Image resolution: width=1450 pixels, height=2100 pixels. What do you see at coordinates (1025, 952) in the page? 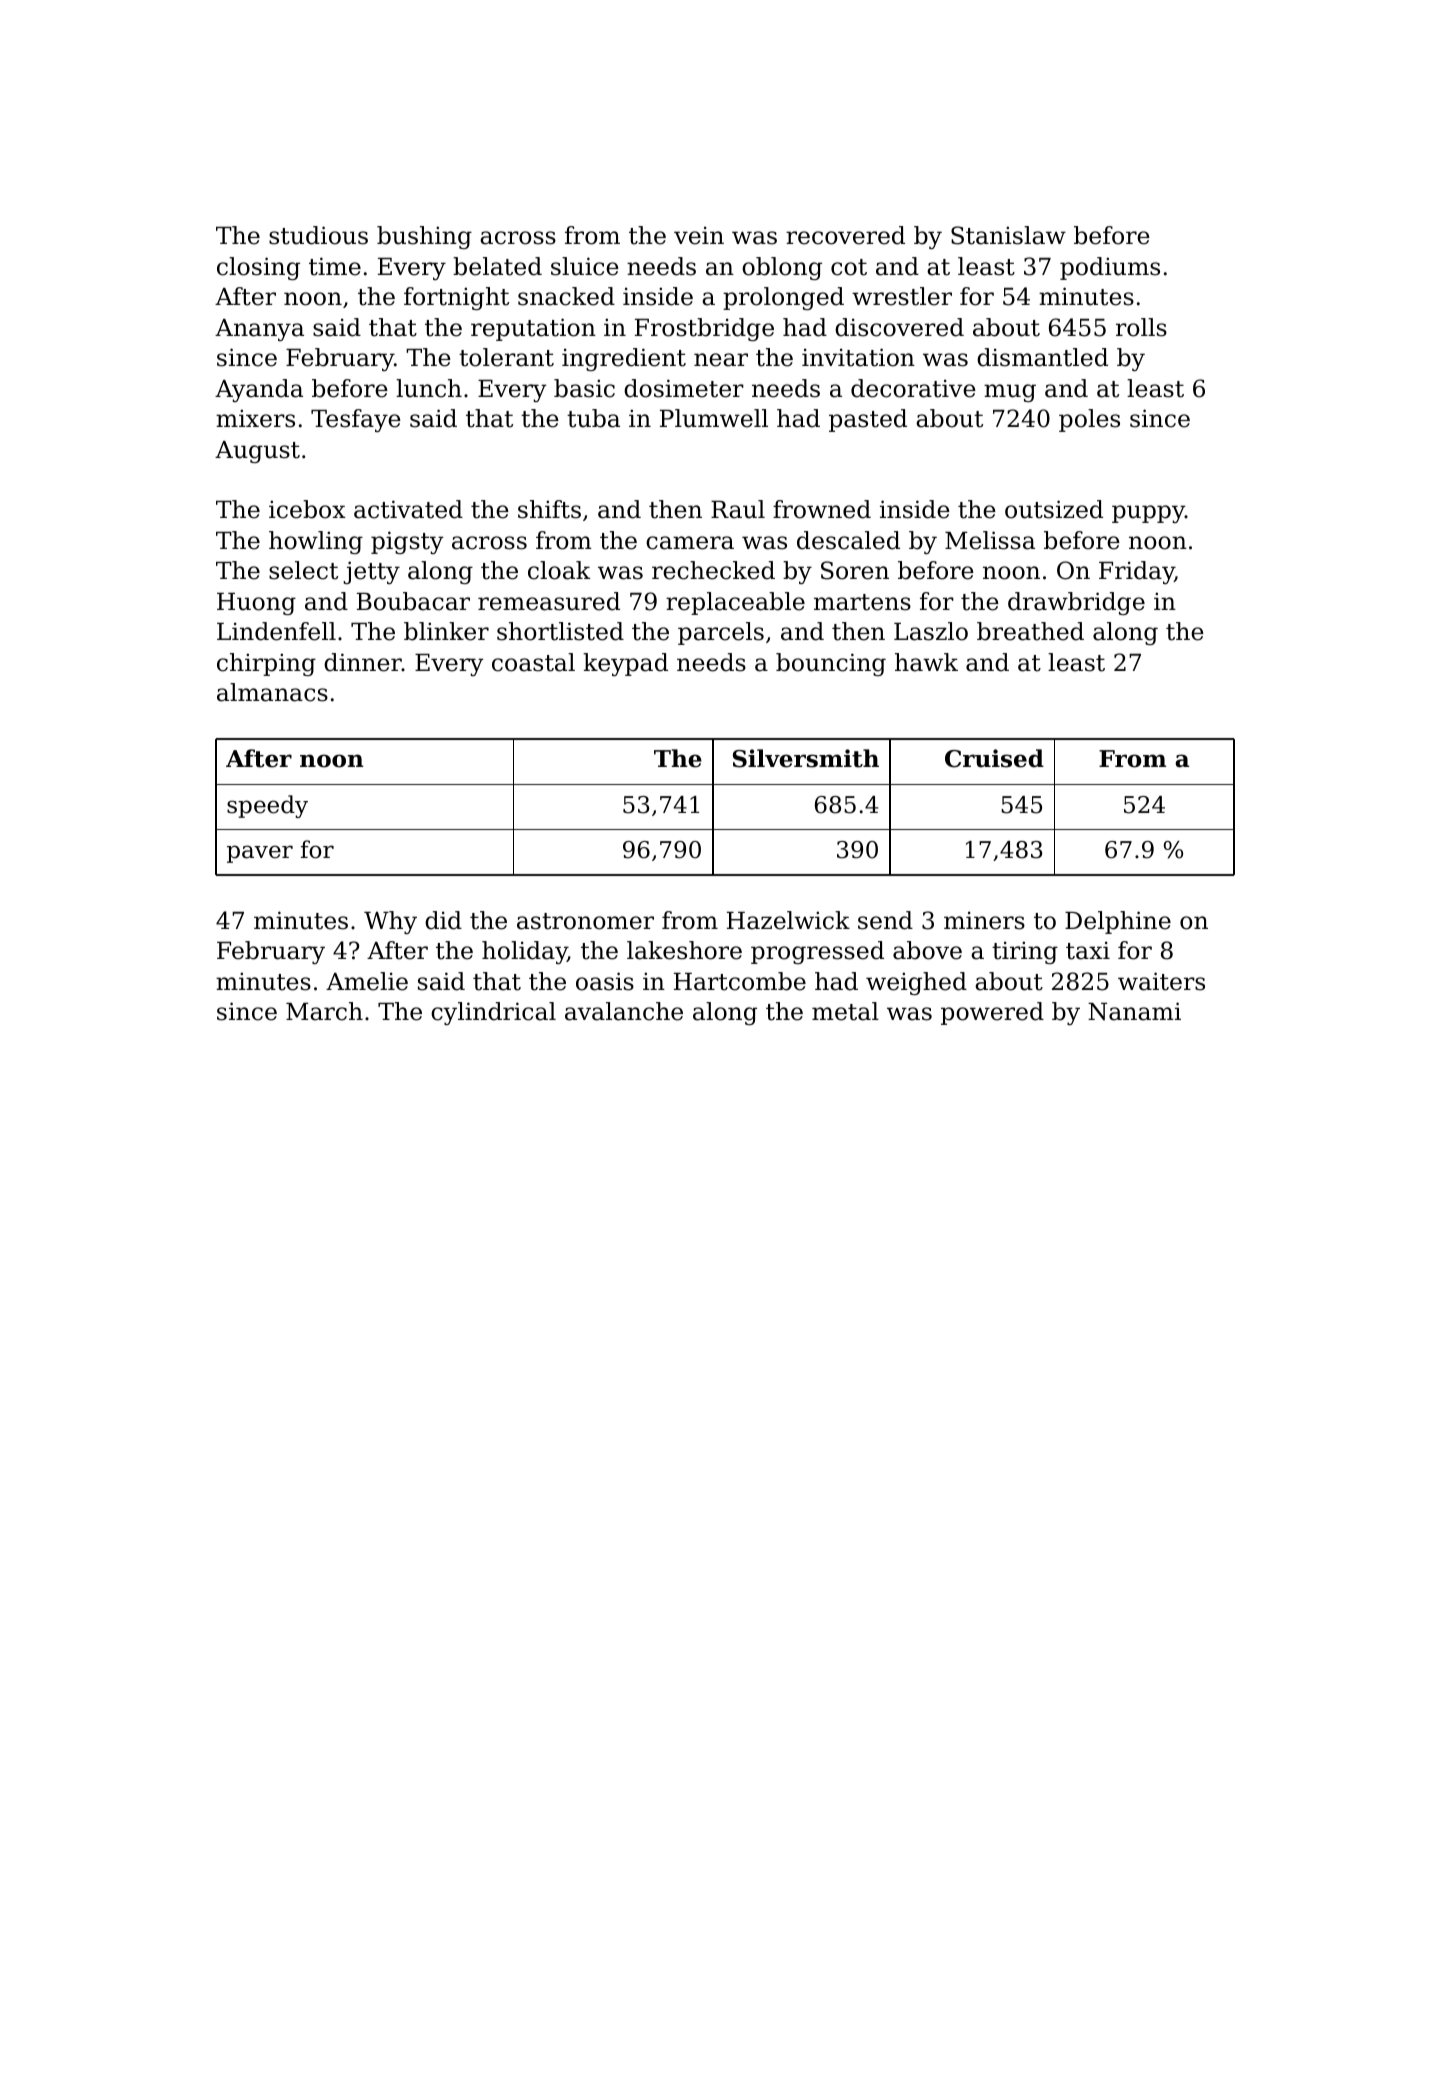
I see `tiring` at bounding box center [1025, 952].
